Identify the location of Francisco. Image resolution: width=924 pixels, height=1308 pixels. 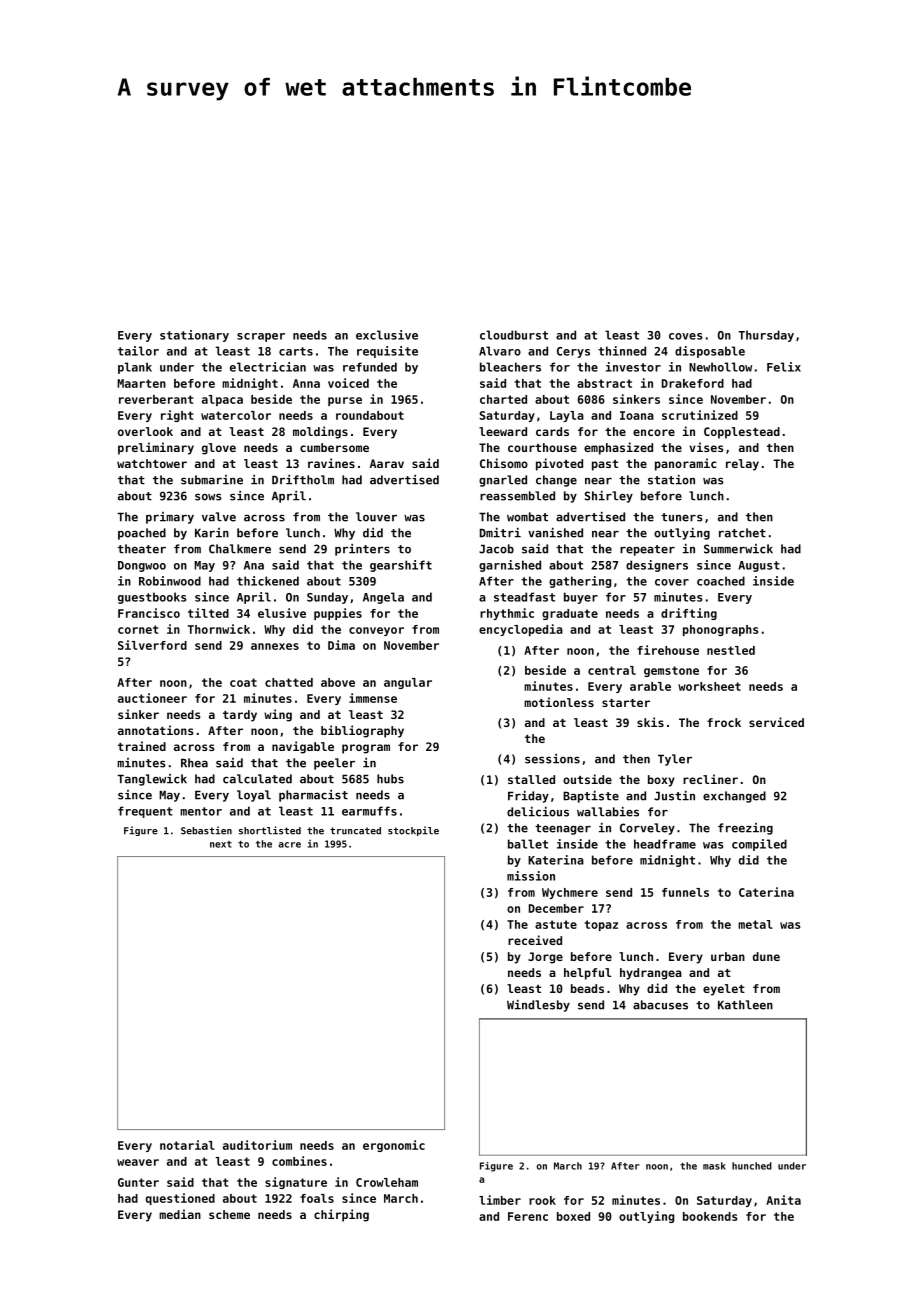
(149, 613).
